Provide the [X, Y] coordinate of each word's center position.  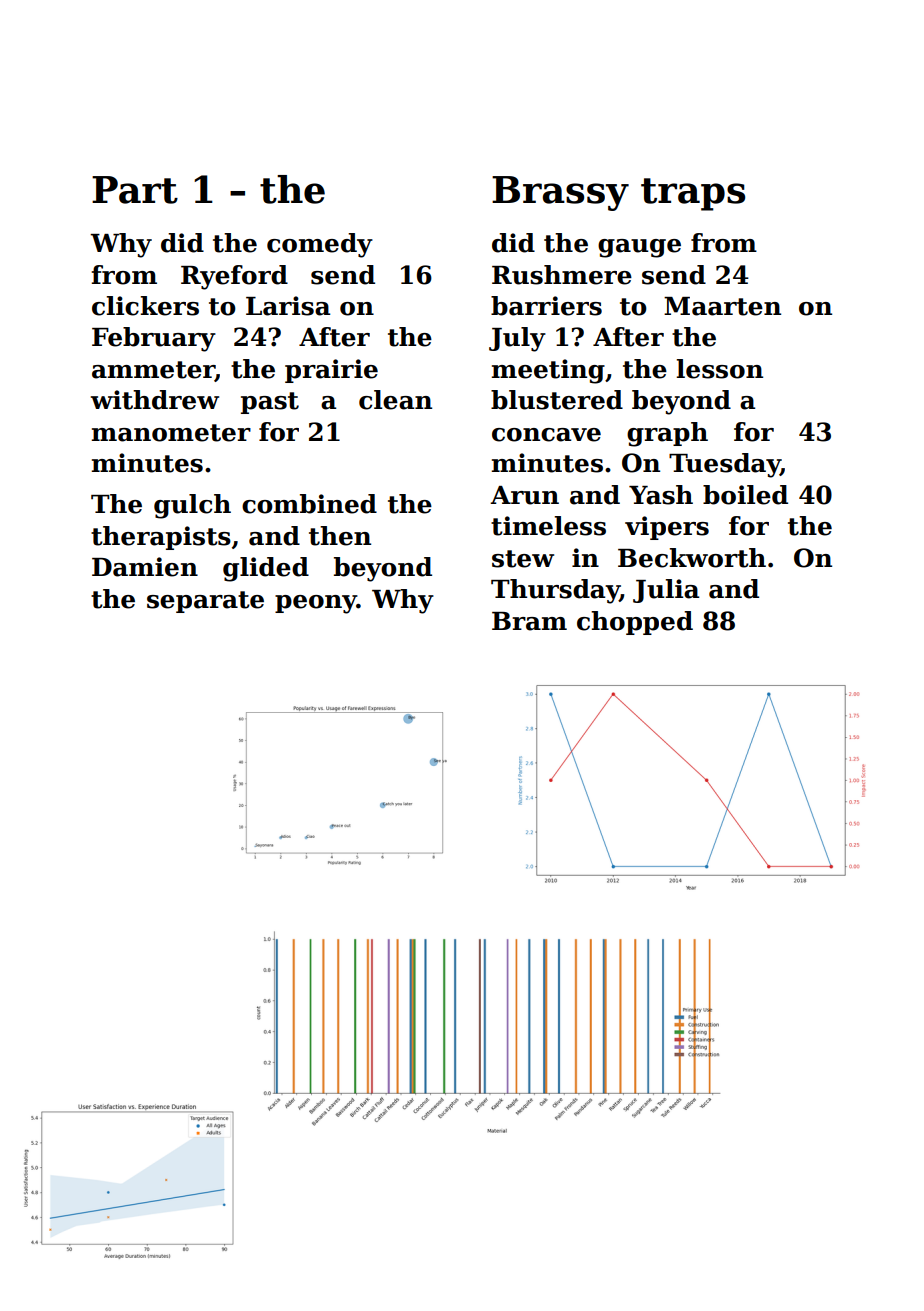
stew [523, 559]
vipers [667, 528]
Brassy [560, 193]
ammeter [153, 371]
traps [693, 194]
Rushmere [562, 275]
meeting [548, 371]
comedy [320, 245]
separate [205, 602]
